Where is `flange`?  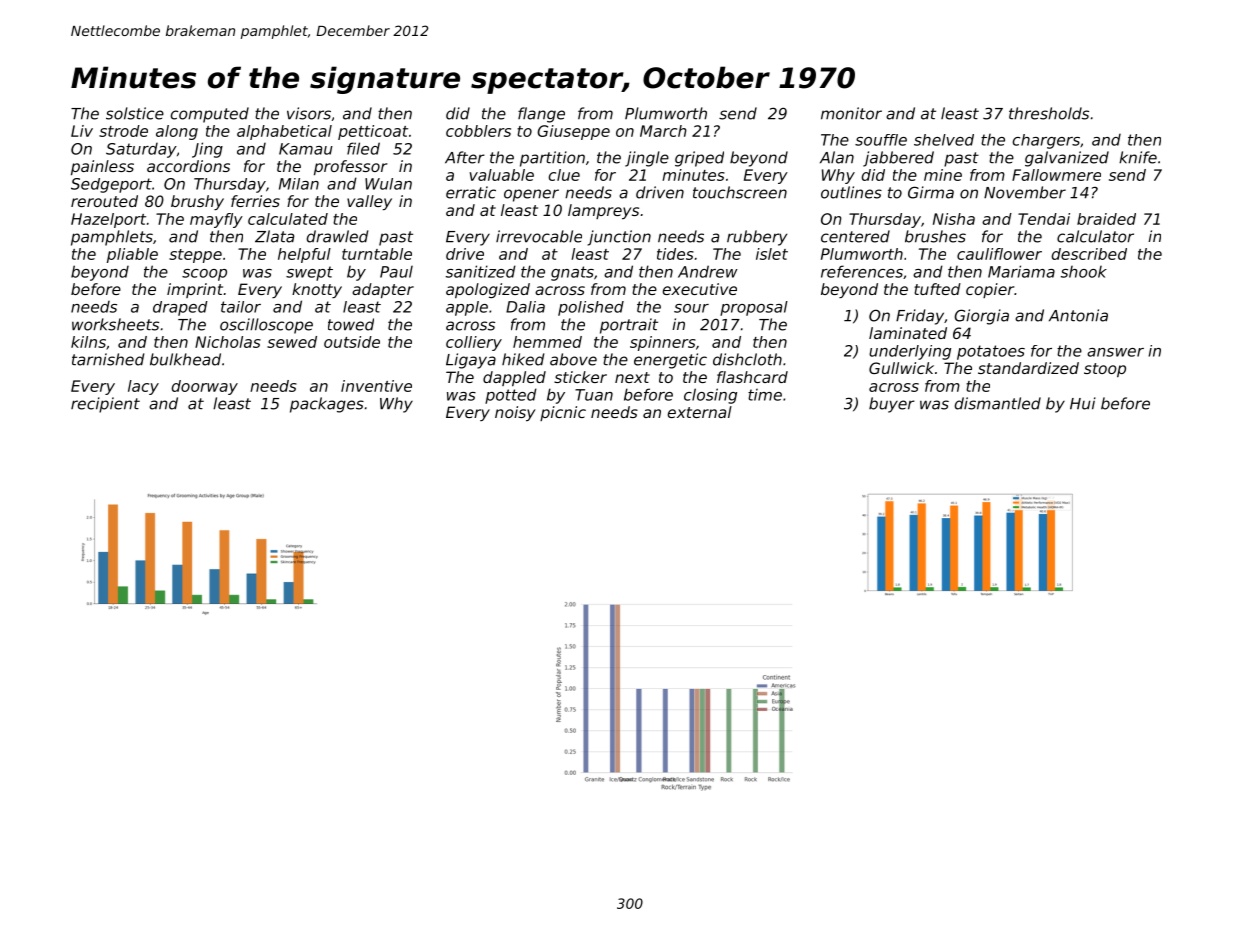
flange is located at coordinates (541, 115).
